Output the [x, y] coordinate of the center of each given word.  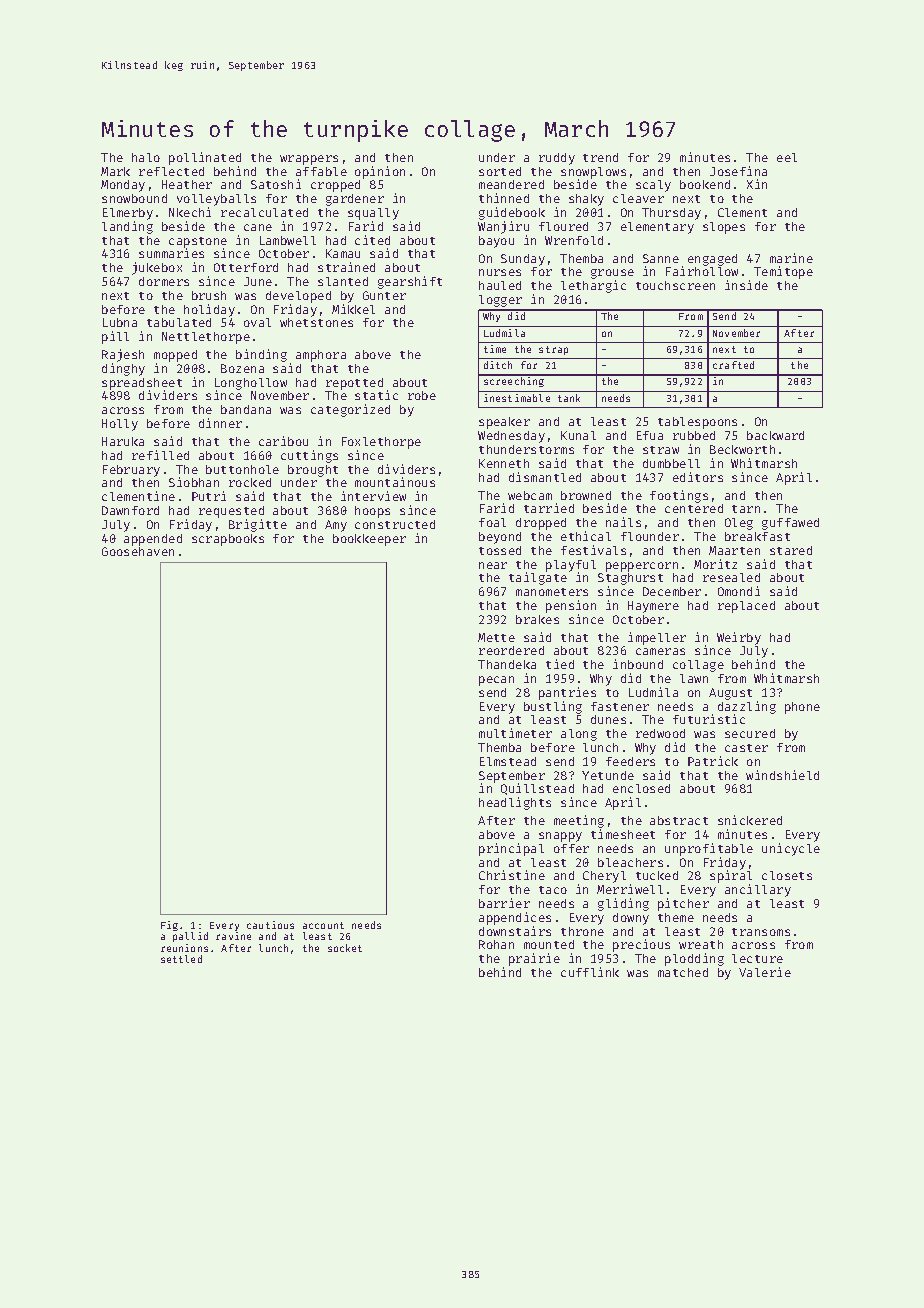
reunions [184, 948]
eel [787, 157]
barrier [504, 903]
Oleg [739, 524]
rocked [250, 482]
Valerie [765, 972]
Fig [169, 926]
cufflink [590, 972]
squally [373, 214]
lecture [757, 958]
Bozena [242, 368]
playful [571, 566]
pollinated [205, 158]
